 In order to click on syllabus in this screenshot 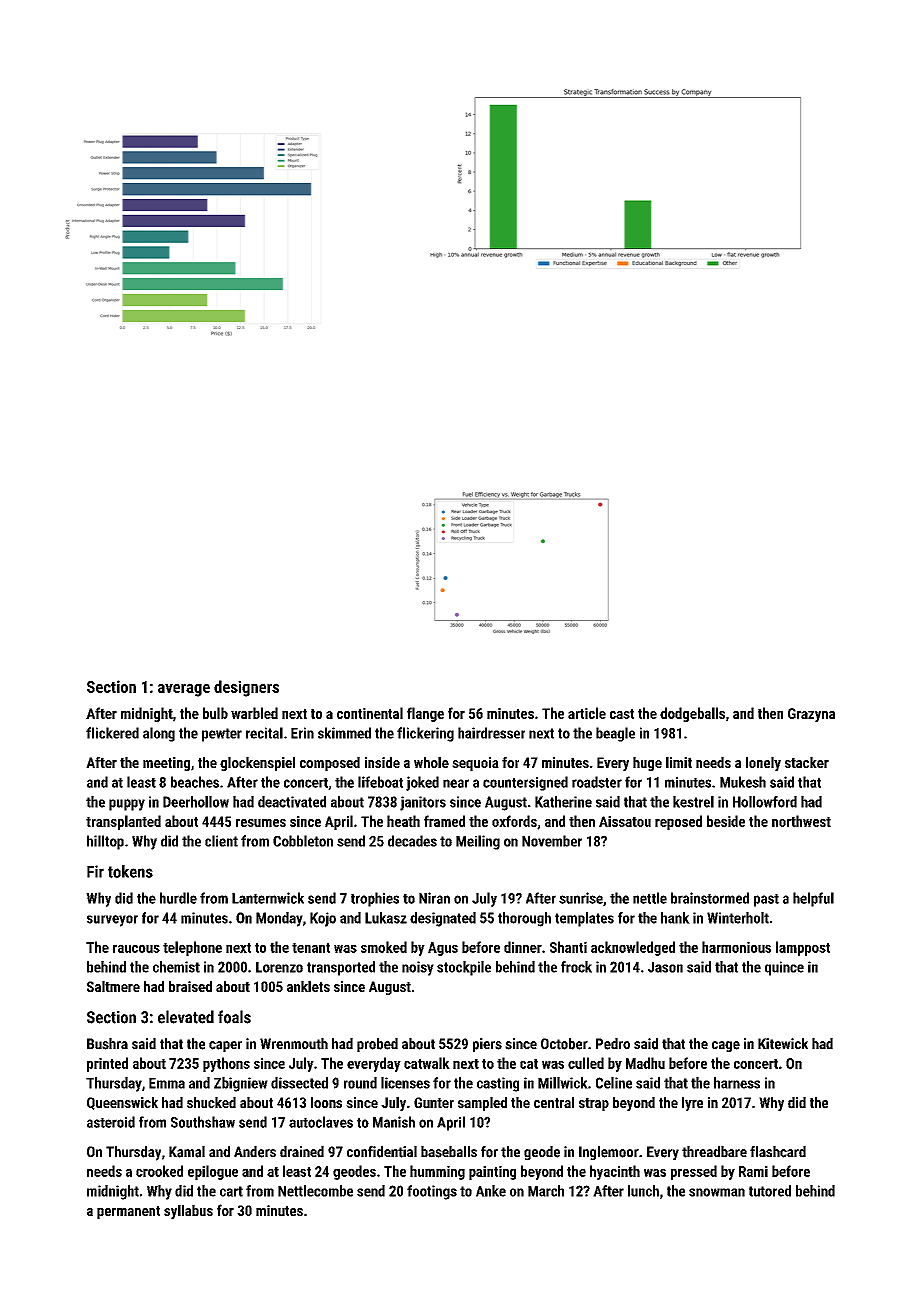, I will do `click(188, 1212)`.
